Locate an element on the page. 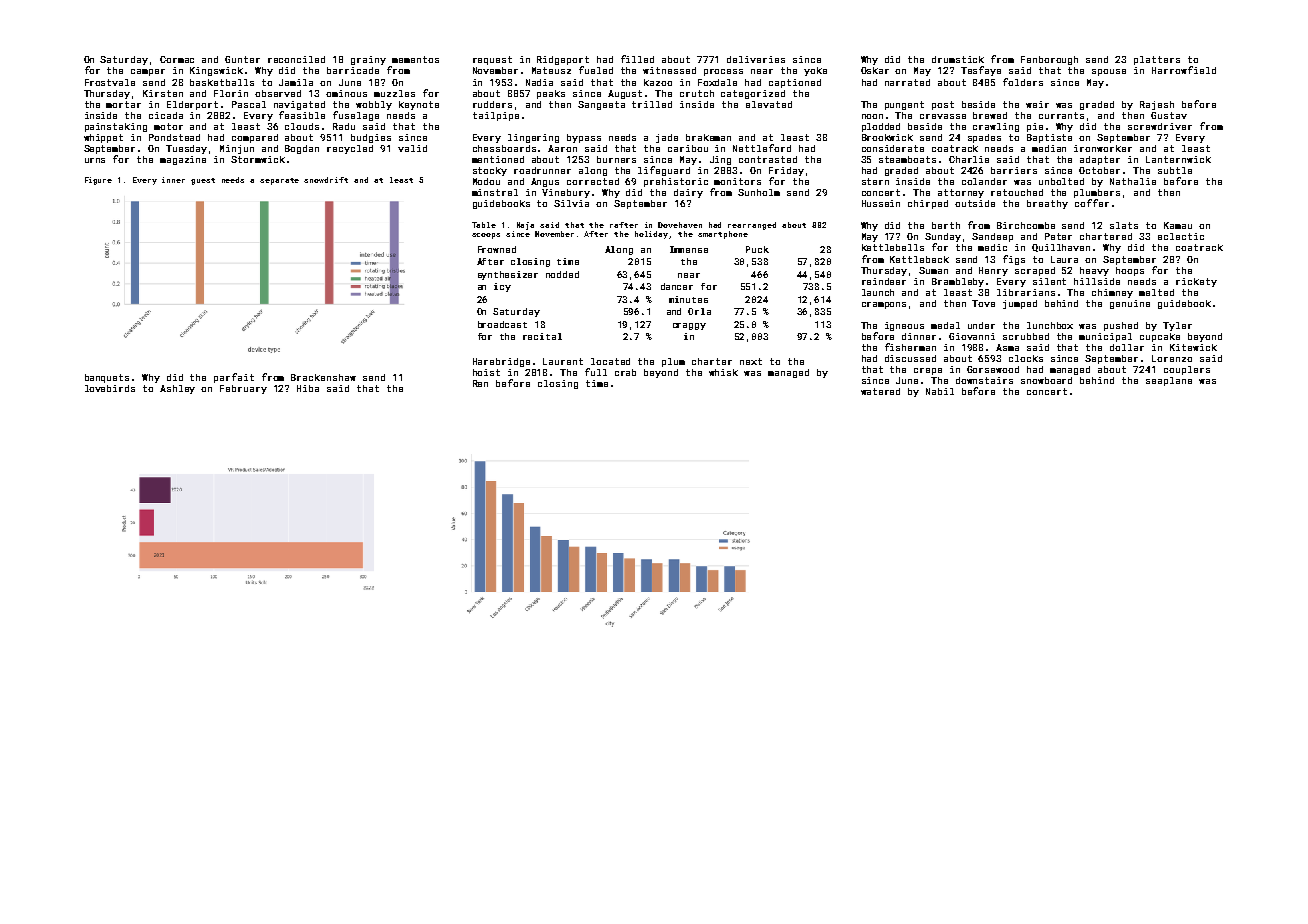  slats is located at coordinates (1124, 225).
